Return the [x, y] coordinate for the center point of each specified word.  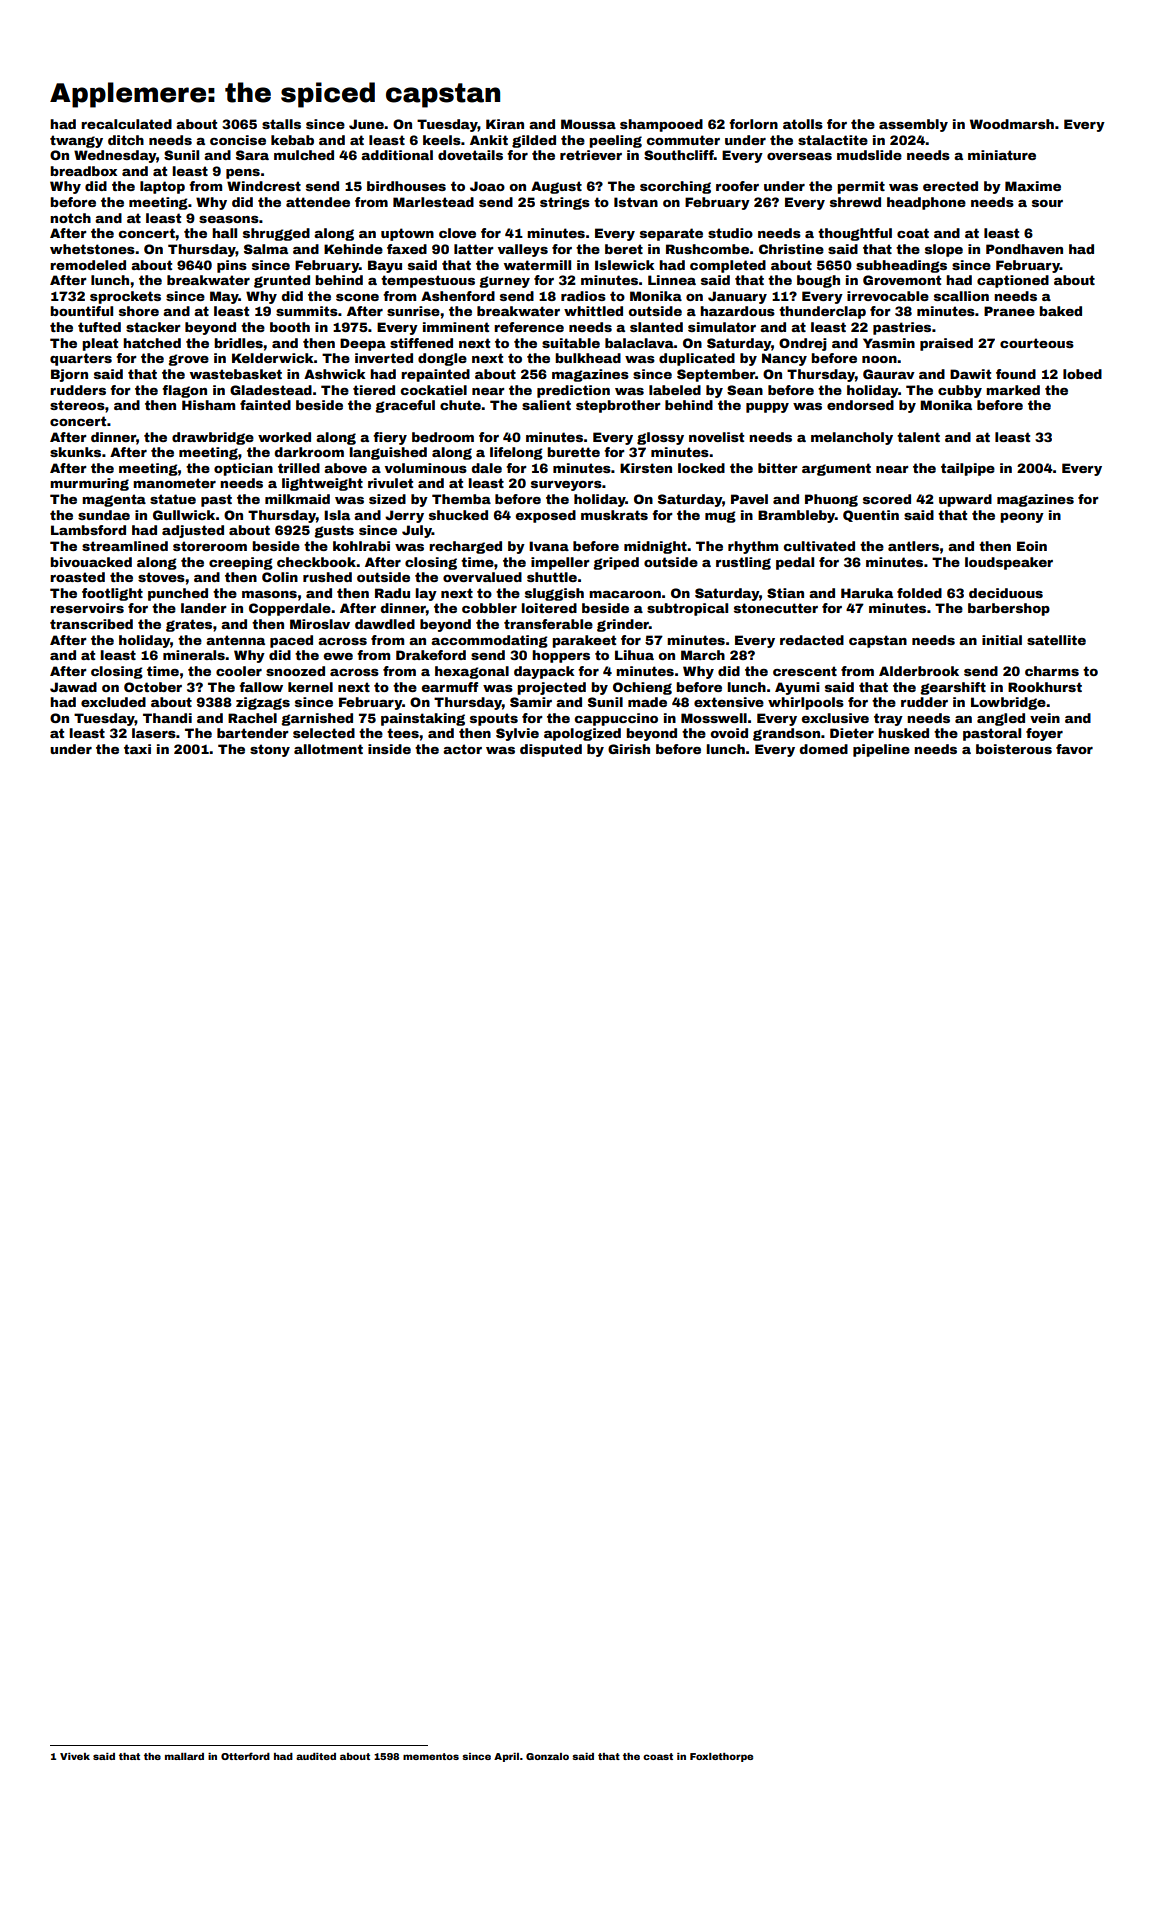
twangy [76, 141]
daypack [544, 672]
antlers [913, 546]
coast [658, 1756]
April [506, 1757]
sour [1047, 203]
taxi [137, 749]
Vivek [75, 1756]
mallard [184, 1756]
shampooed [661, 125]
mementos [431, 1756]
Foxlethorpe [721, 1757]
